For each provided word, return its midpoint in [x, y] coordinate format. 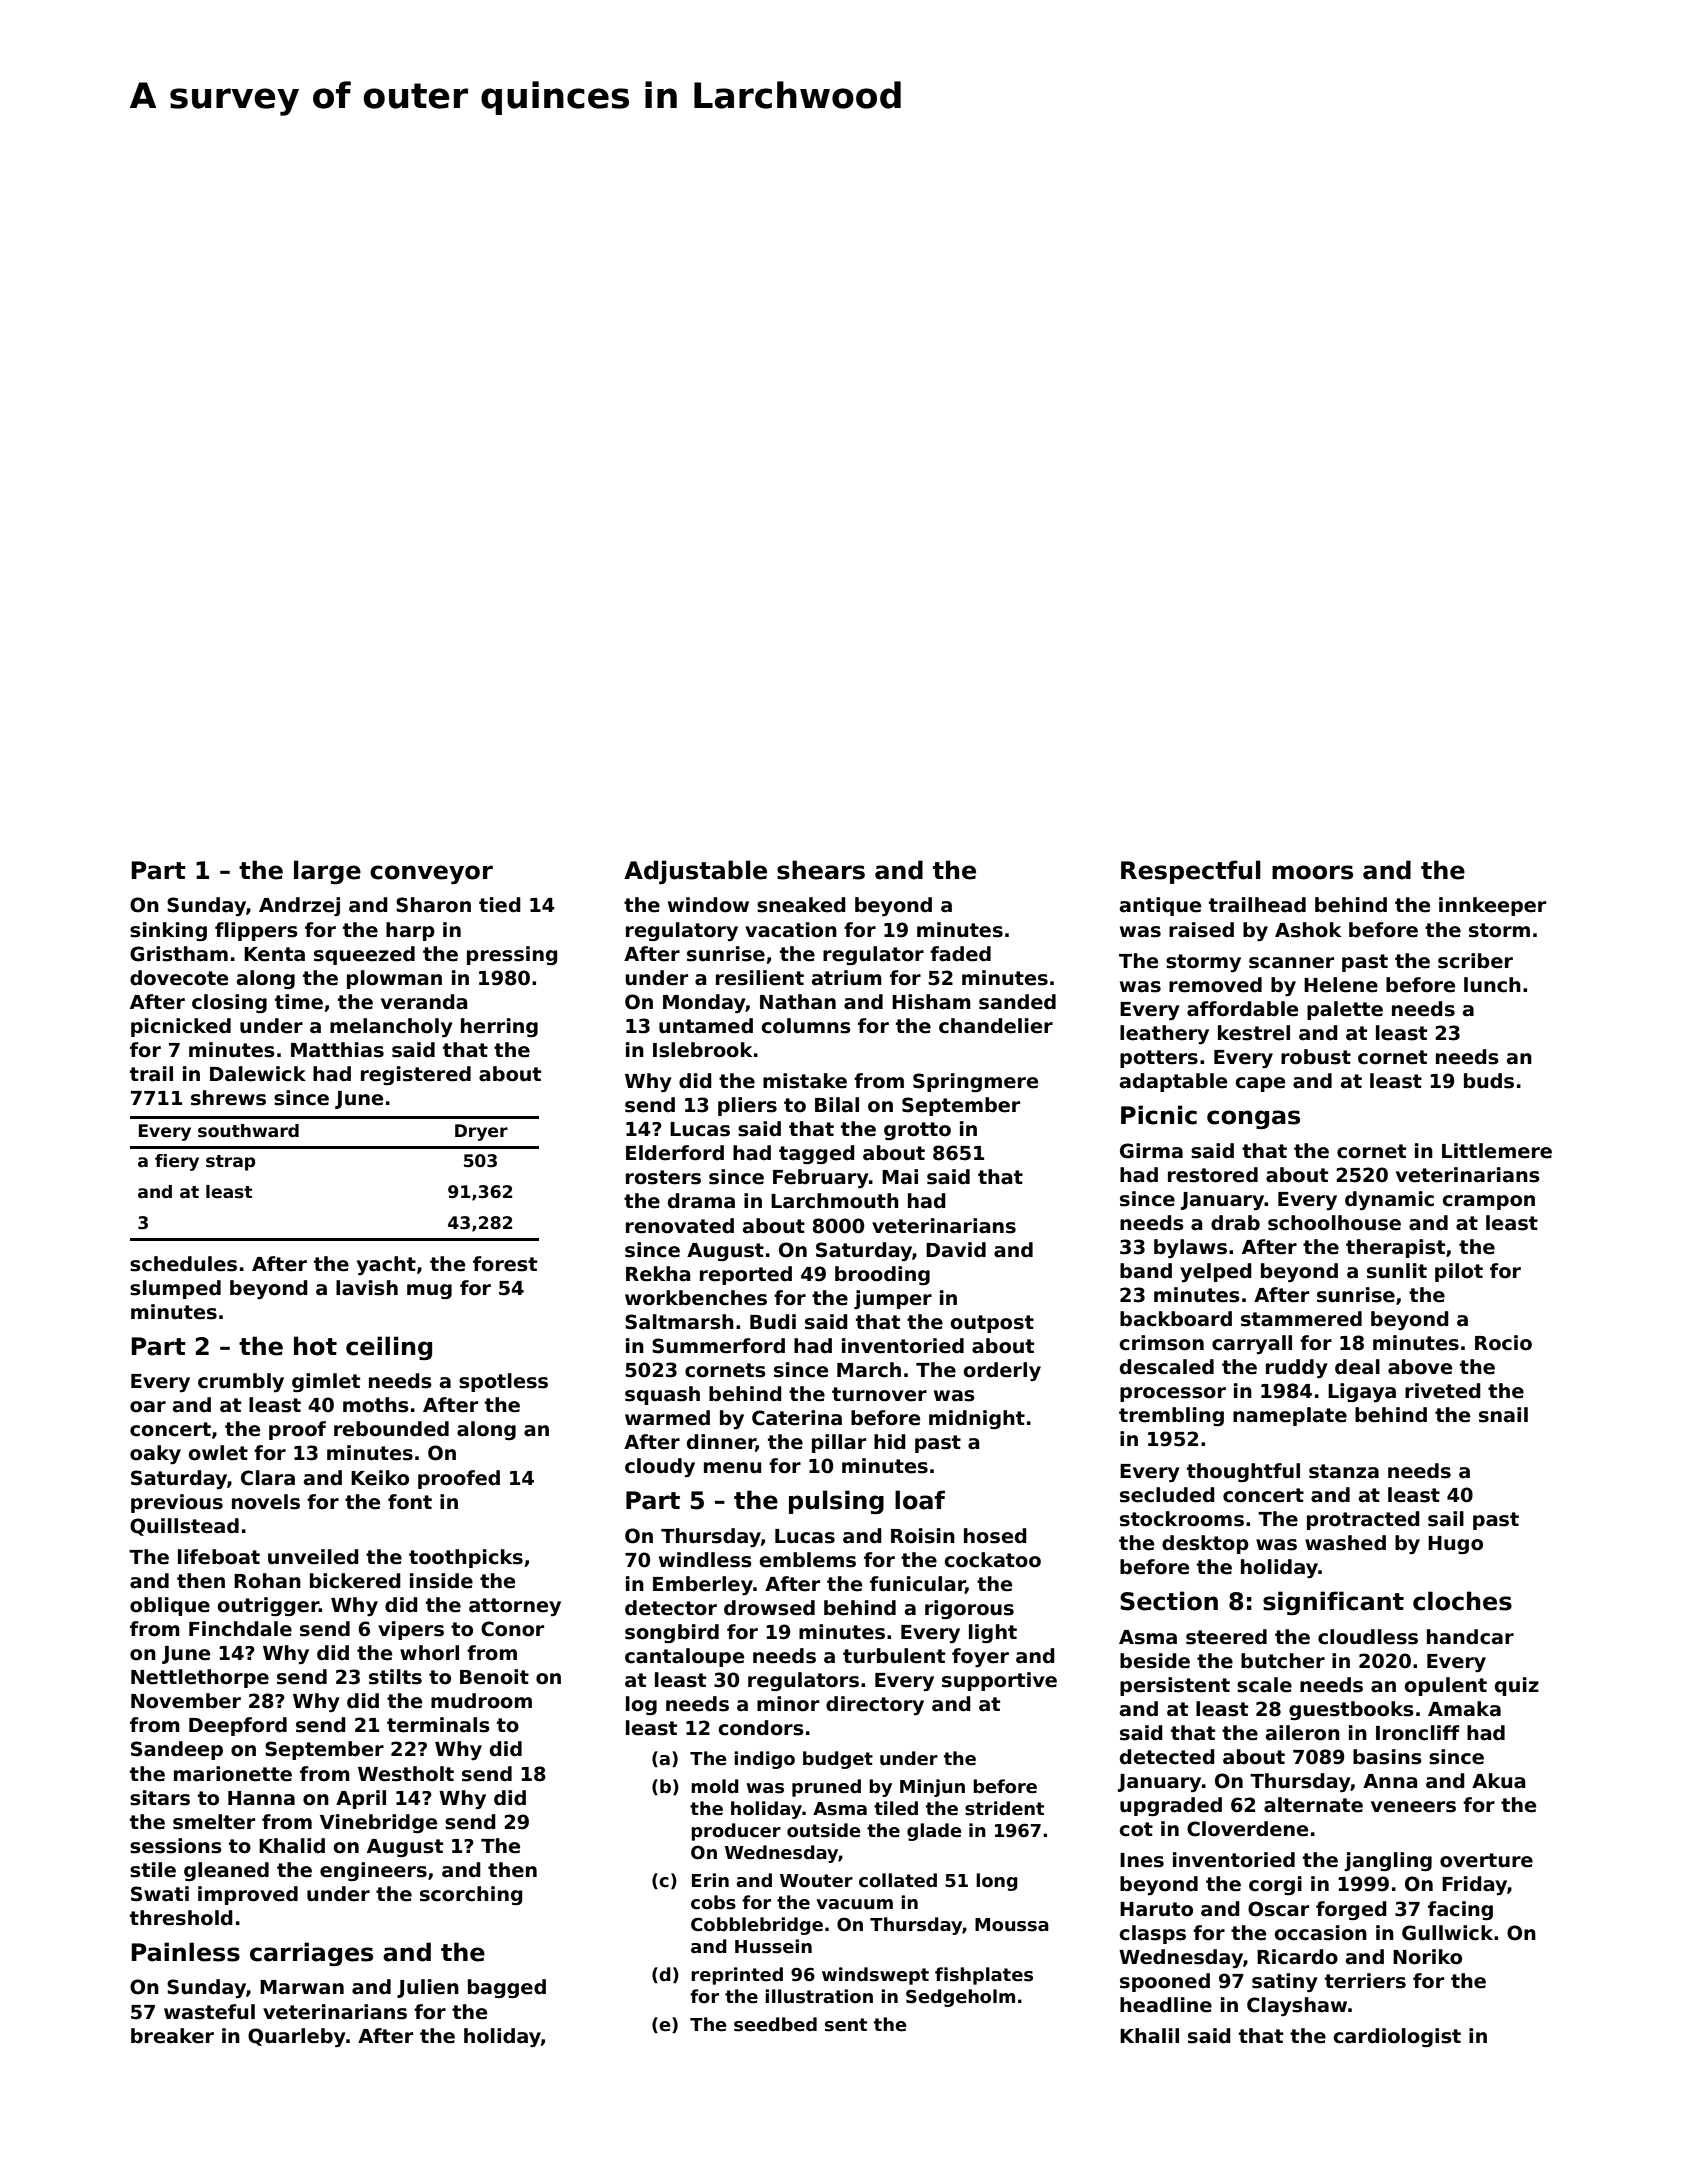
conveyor [431, 874]
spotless [503, 1382]
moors [1312, 872]
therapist [1395, 1248]
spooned [1165, 1982]
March [869, 1370]
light [993, 1633]
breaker [172, 2036]
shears [821, 870]
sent [846, 2025]
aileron [1303, 1733]
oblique [170, 1606]
